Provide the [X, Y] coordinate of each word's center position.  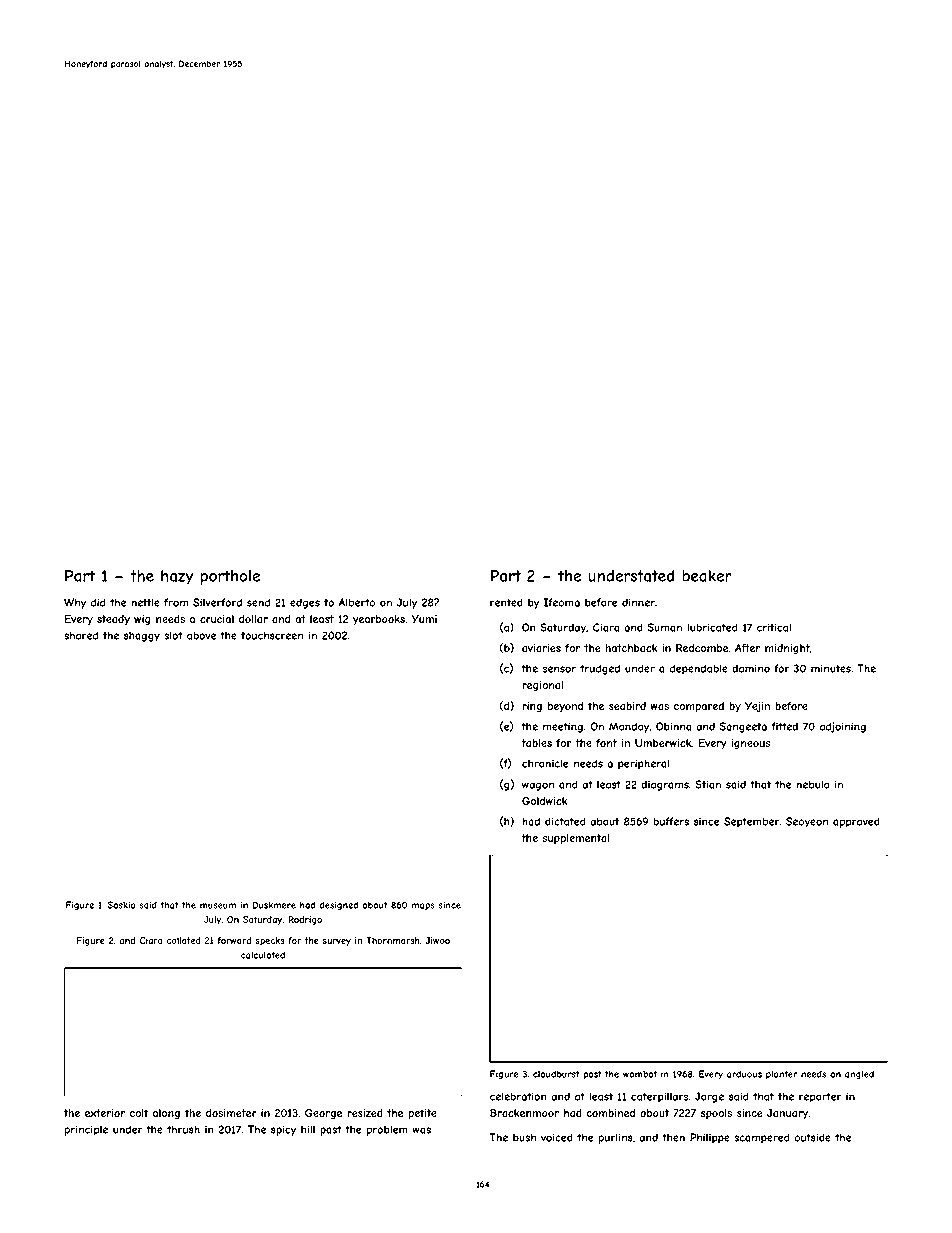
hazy [177, 577]
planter [781, 1074]
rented [506, 602]
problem [387, 1130]
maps [423, 906]
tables [536, 743]
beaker [707, 576]
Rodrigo [305, 920]
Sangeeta [743, 727]
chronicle [545, 763]
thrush [183, 1129]
